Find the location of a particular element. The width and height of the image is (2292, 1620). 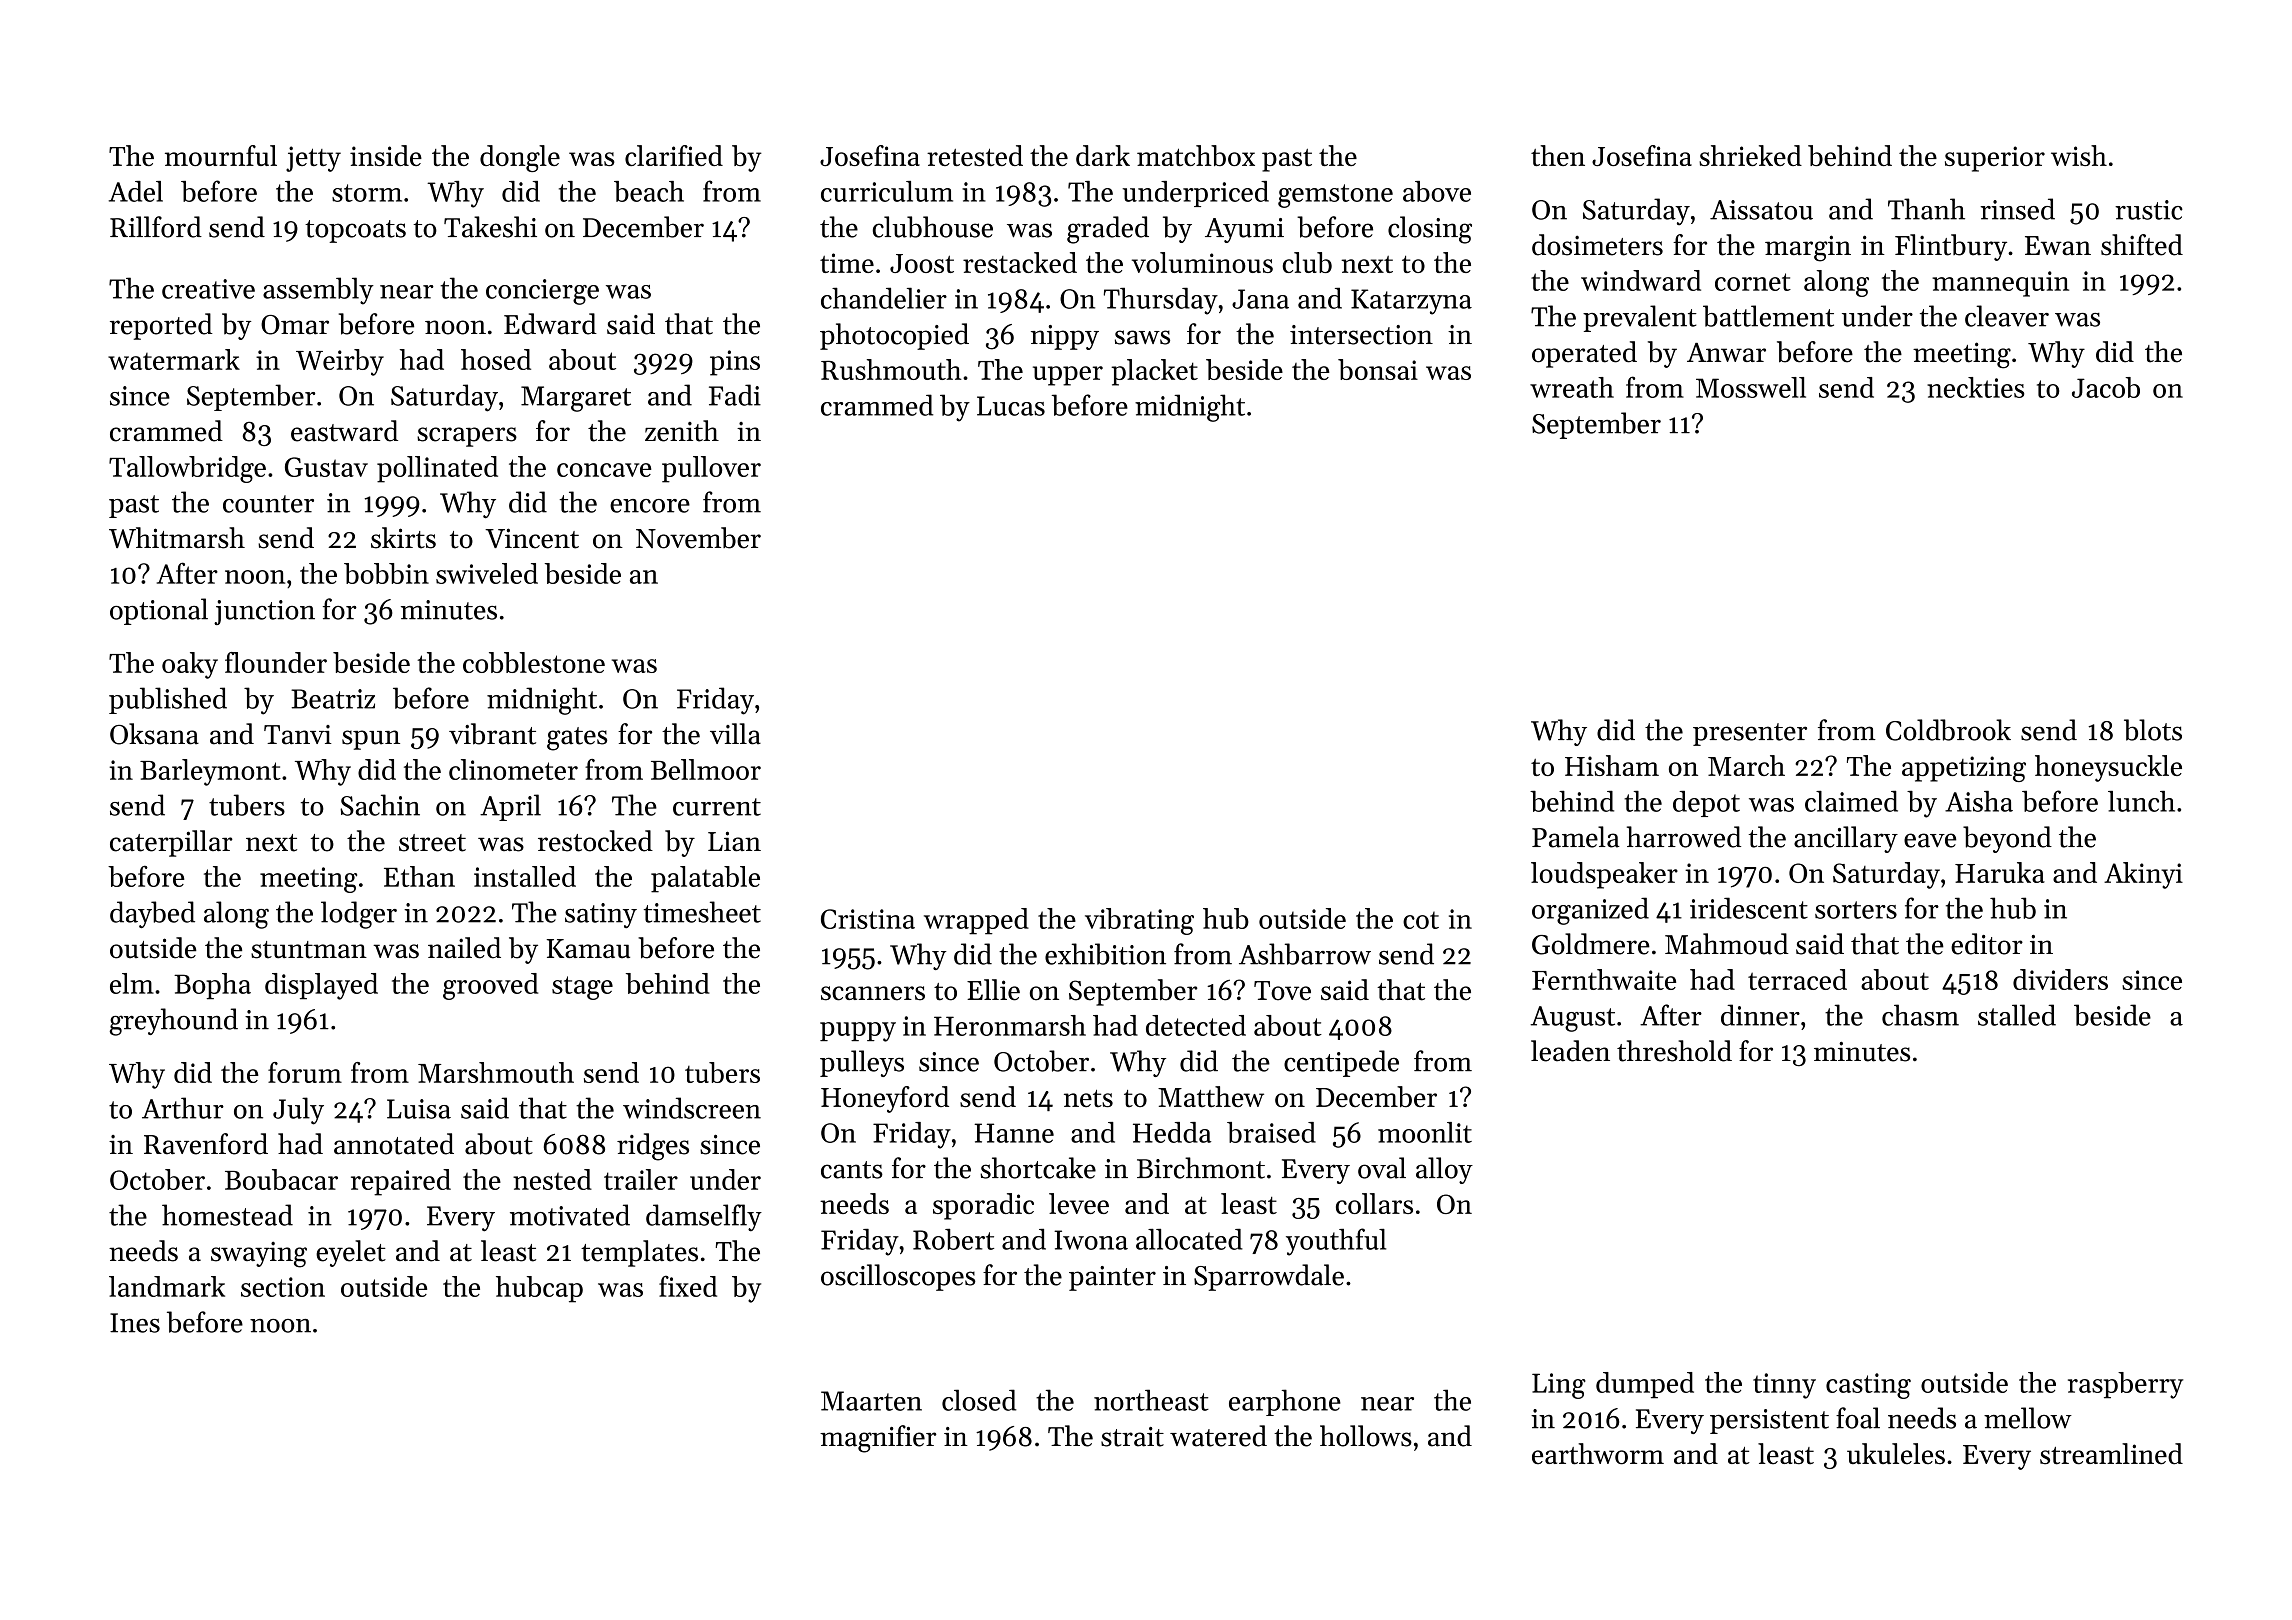

magnifier is located at coordinates (878, 1439).
